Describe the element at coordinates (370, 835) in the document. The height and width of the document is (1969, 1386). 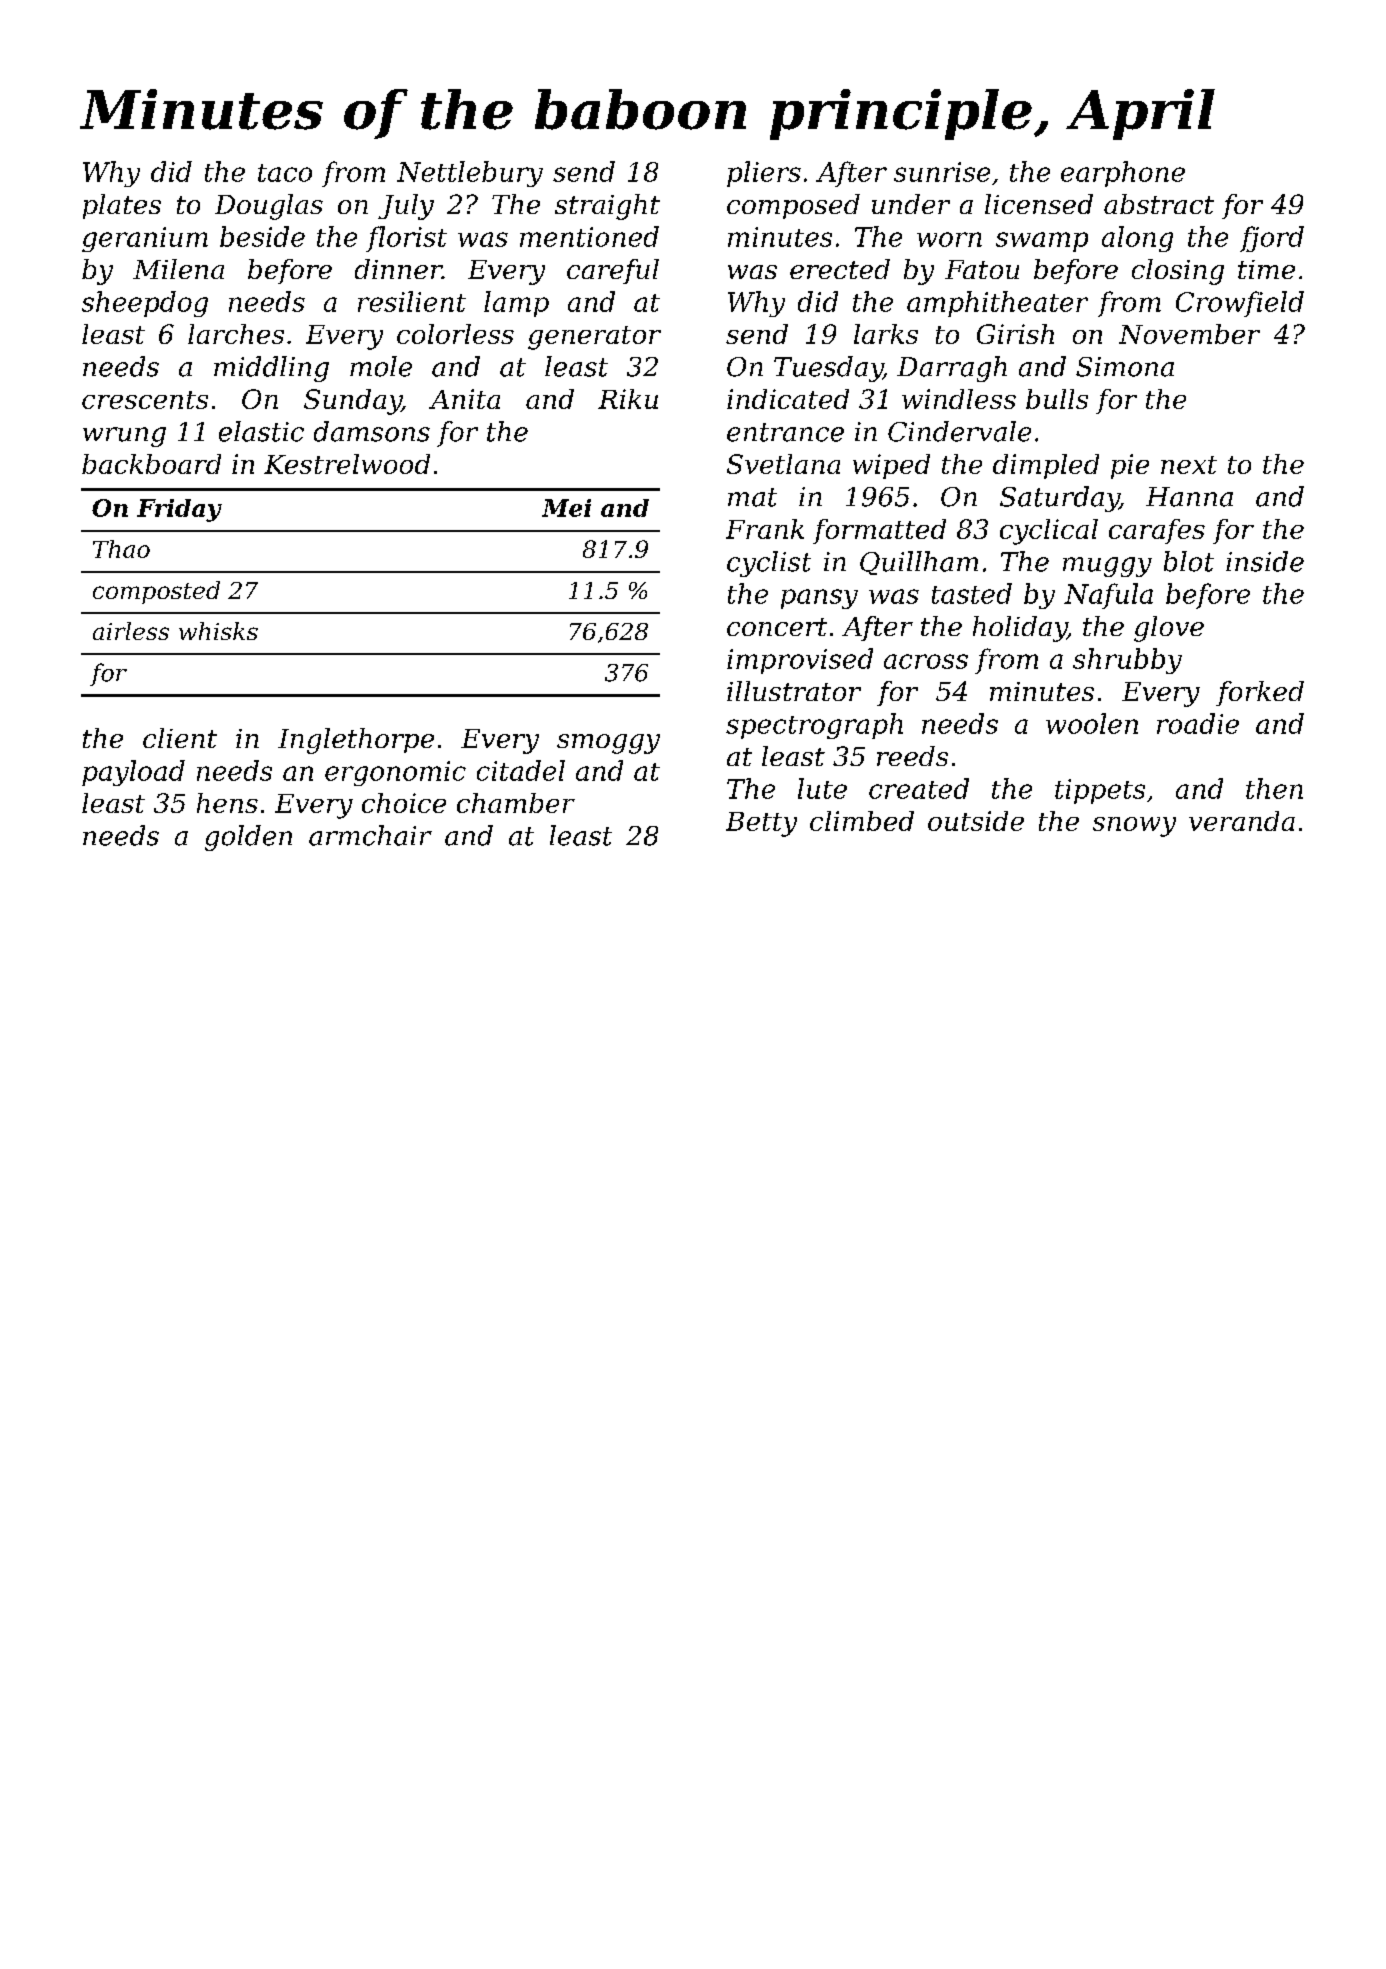
I see `armchair` at that location.
